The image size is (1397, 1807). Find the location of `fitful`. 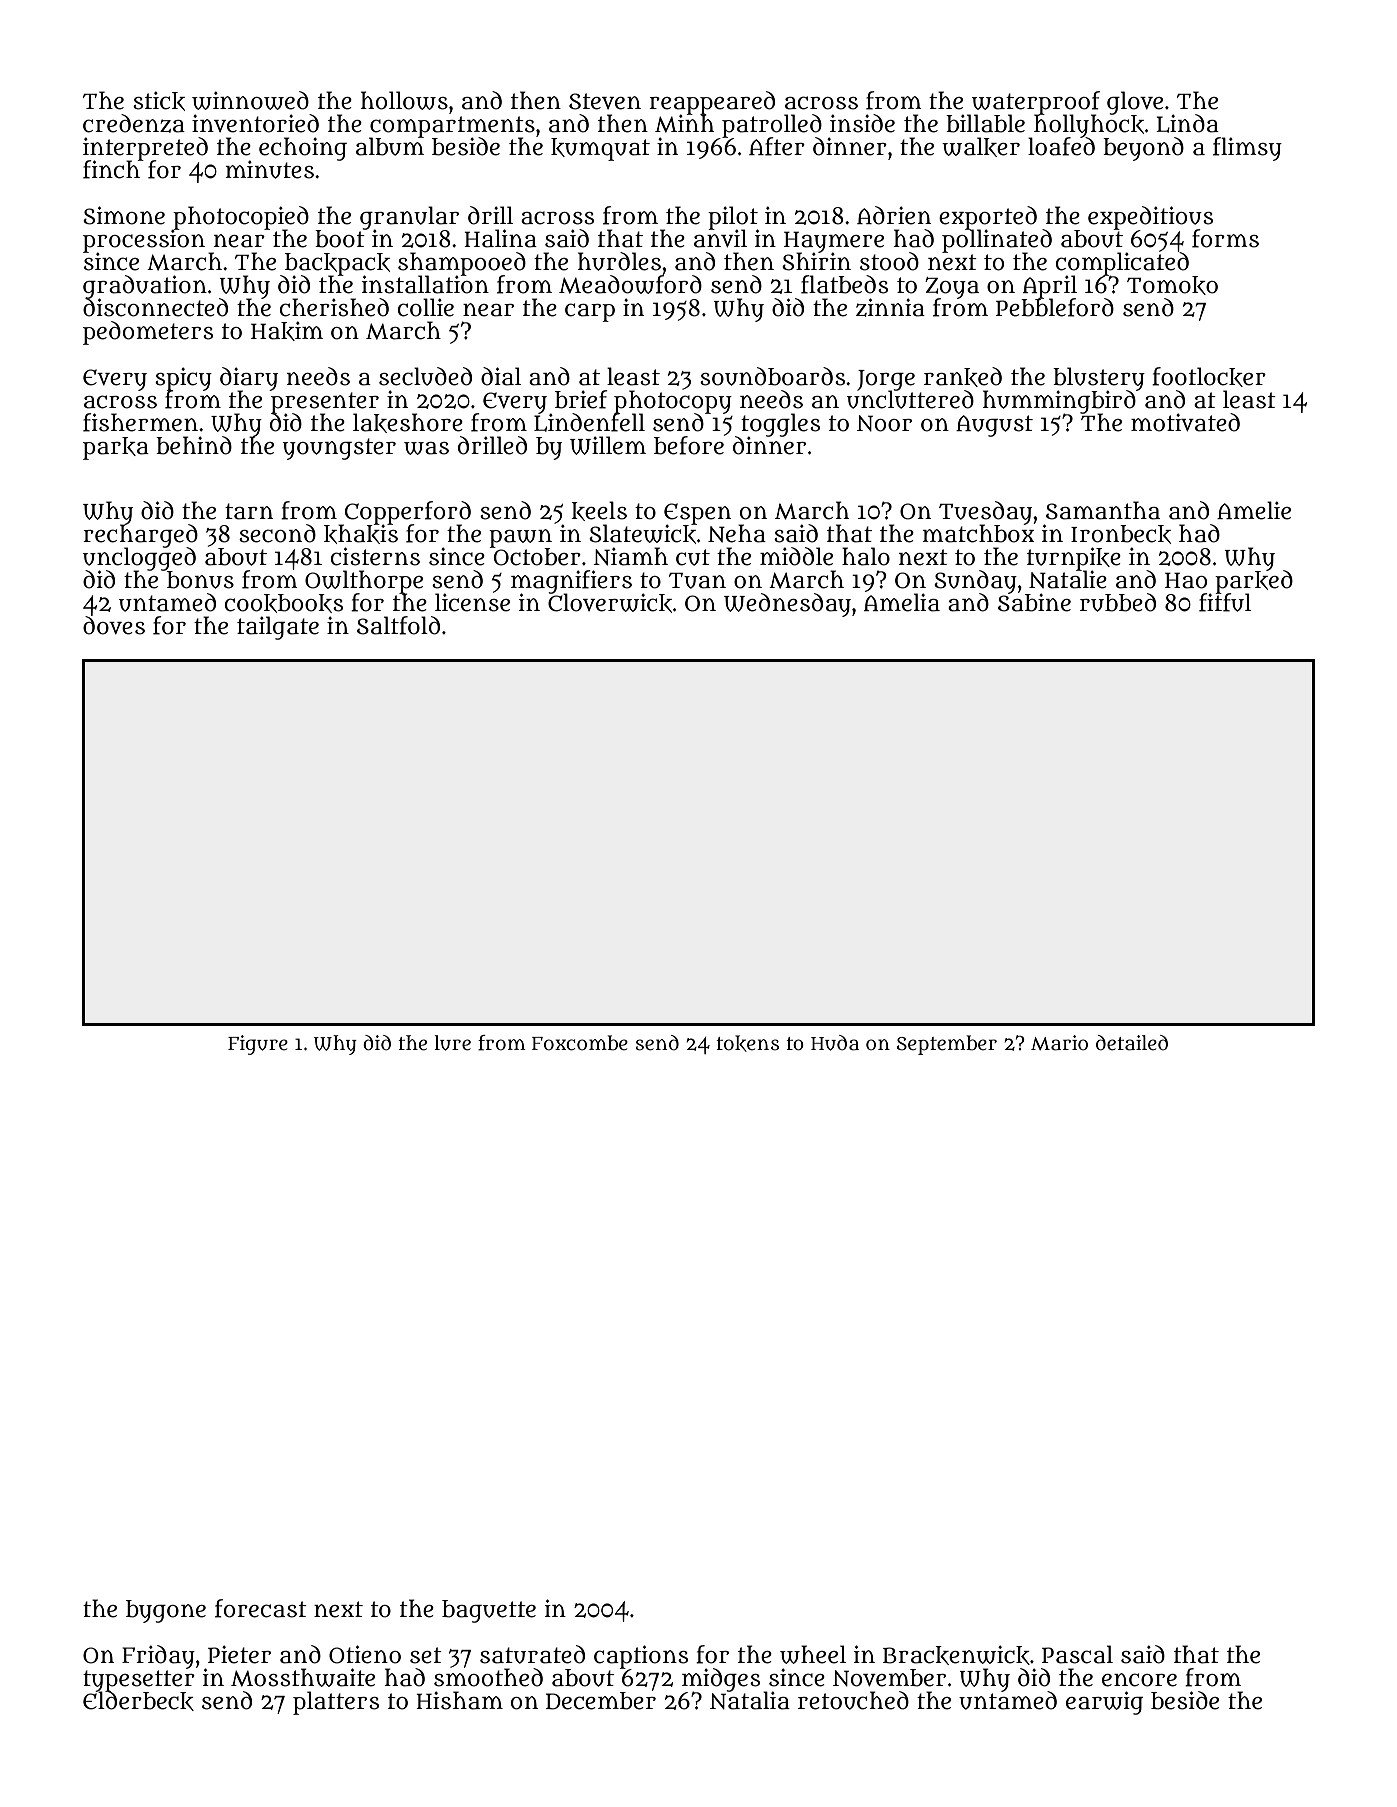

fitful is located at coordinates (1225, 602).
